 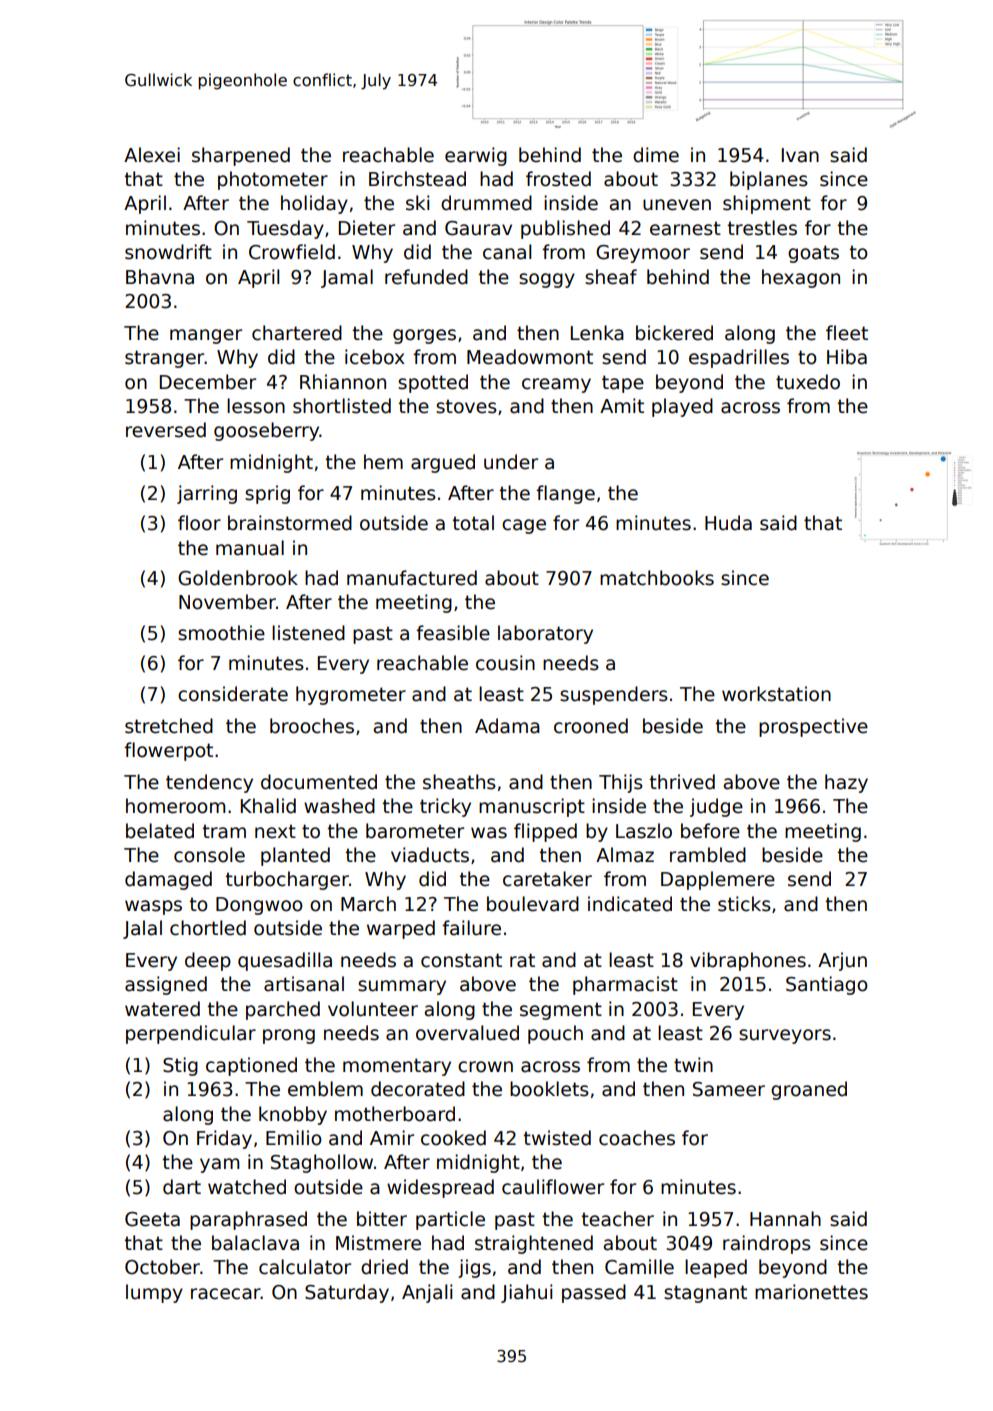 What do you see at coordinates (625, 985) in the screenshot?
I see `pharmacist` at bounding box center [625, 985].
